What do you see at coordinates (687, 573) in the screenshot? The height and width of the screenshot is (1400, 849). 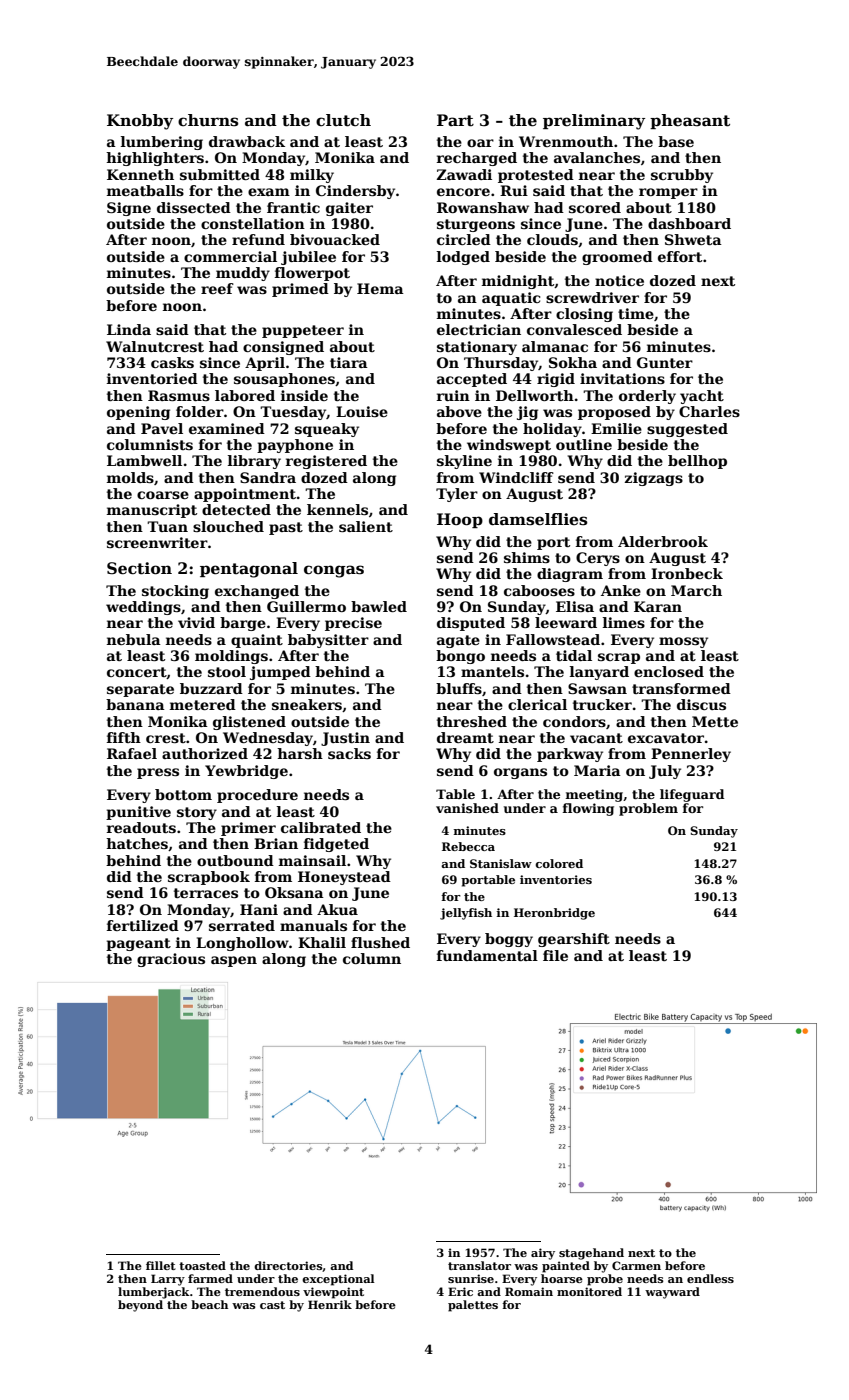 I see `Ironbeck` at bounding box center [687, 573].
